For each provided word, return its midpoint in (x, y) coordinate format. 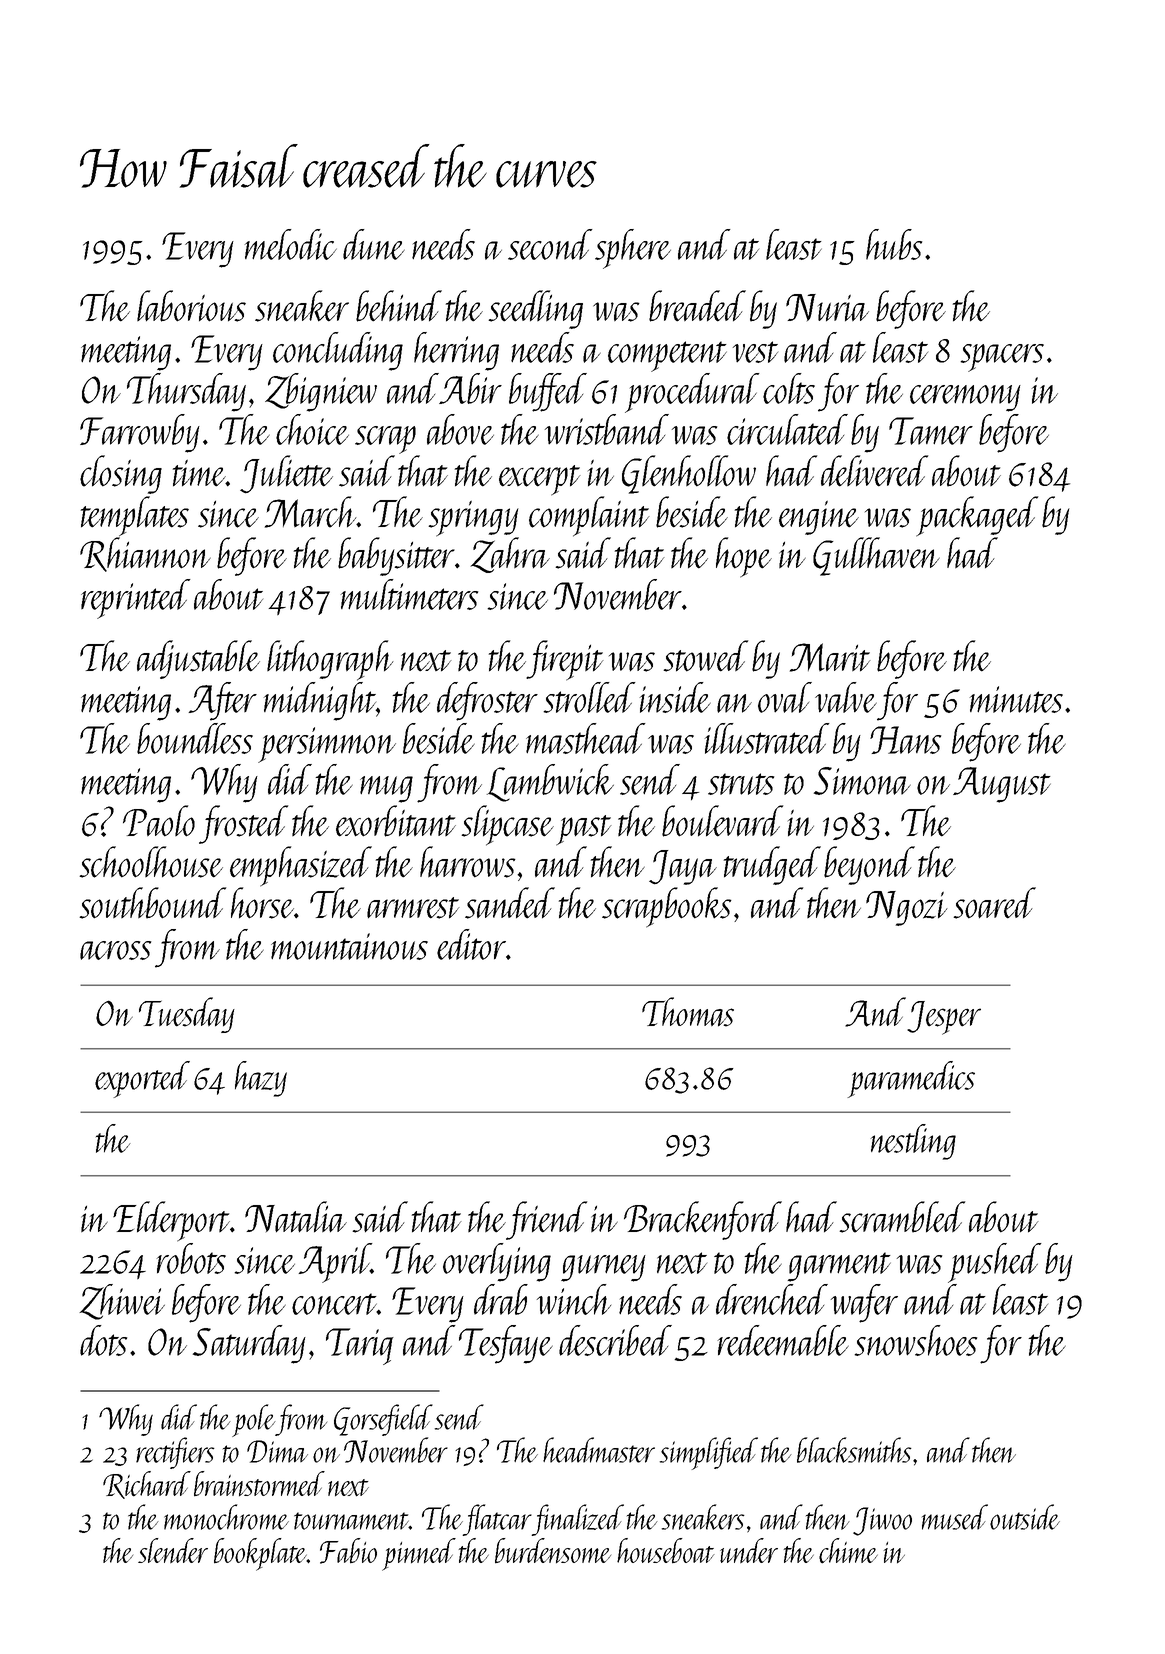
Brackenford (703, 1220)
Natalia (296, 1217)
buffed (548, 392)
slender (173, 1550)
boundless (195, 738)
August (1002, 785)
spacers (1002, 358)
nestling (913, 1142)
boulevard (722, 821)
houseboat (666, 1551)
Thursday (186, 392)
